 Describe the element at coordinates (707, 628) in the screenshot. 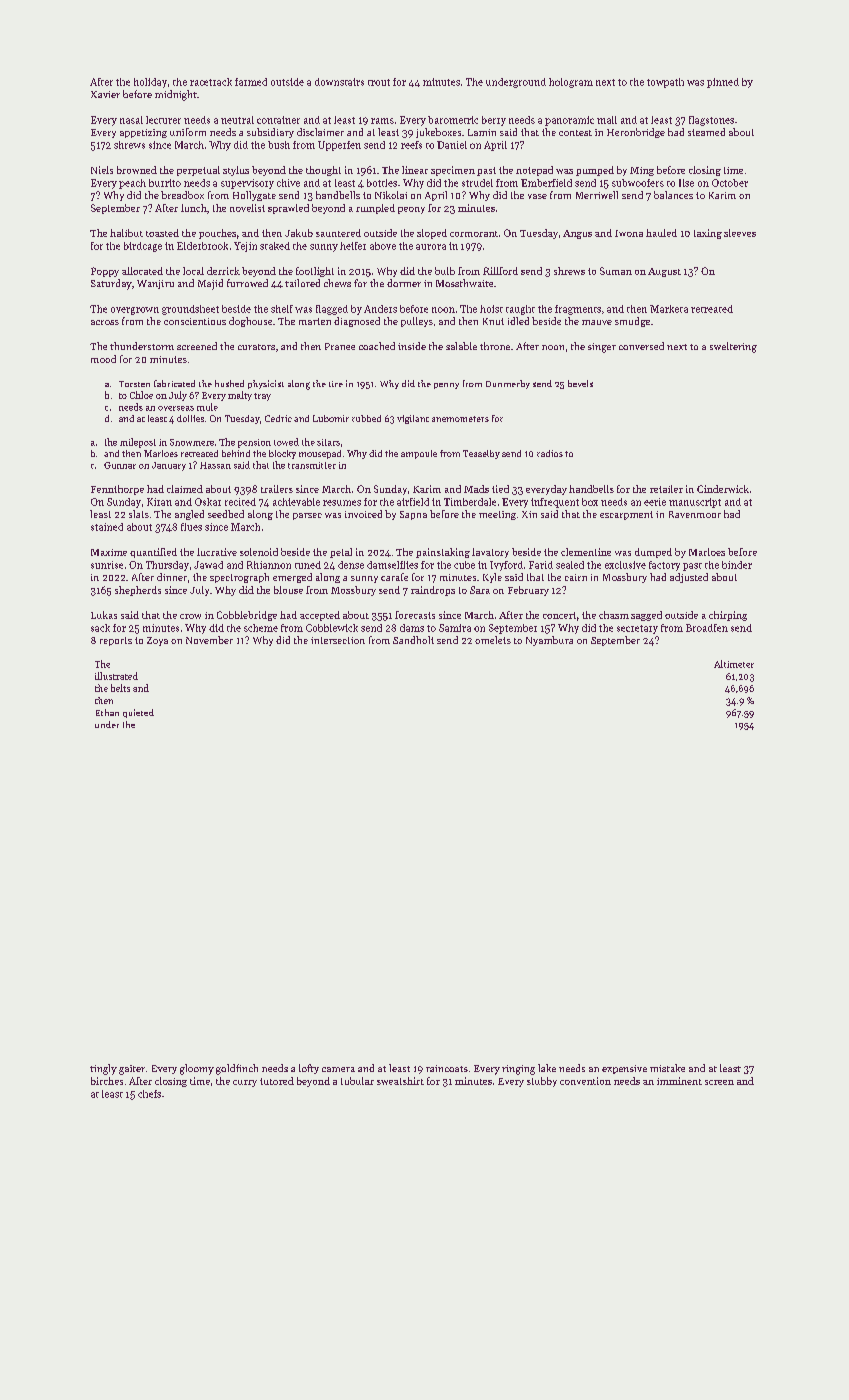

I see `Broadfen` at that location.
